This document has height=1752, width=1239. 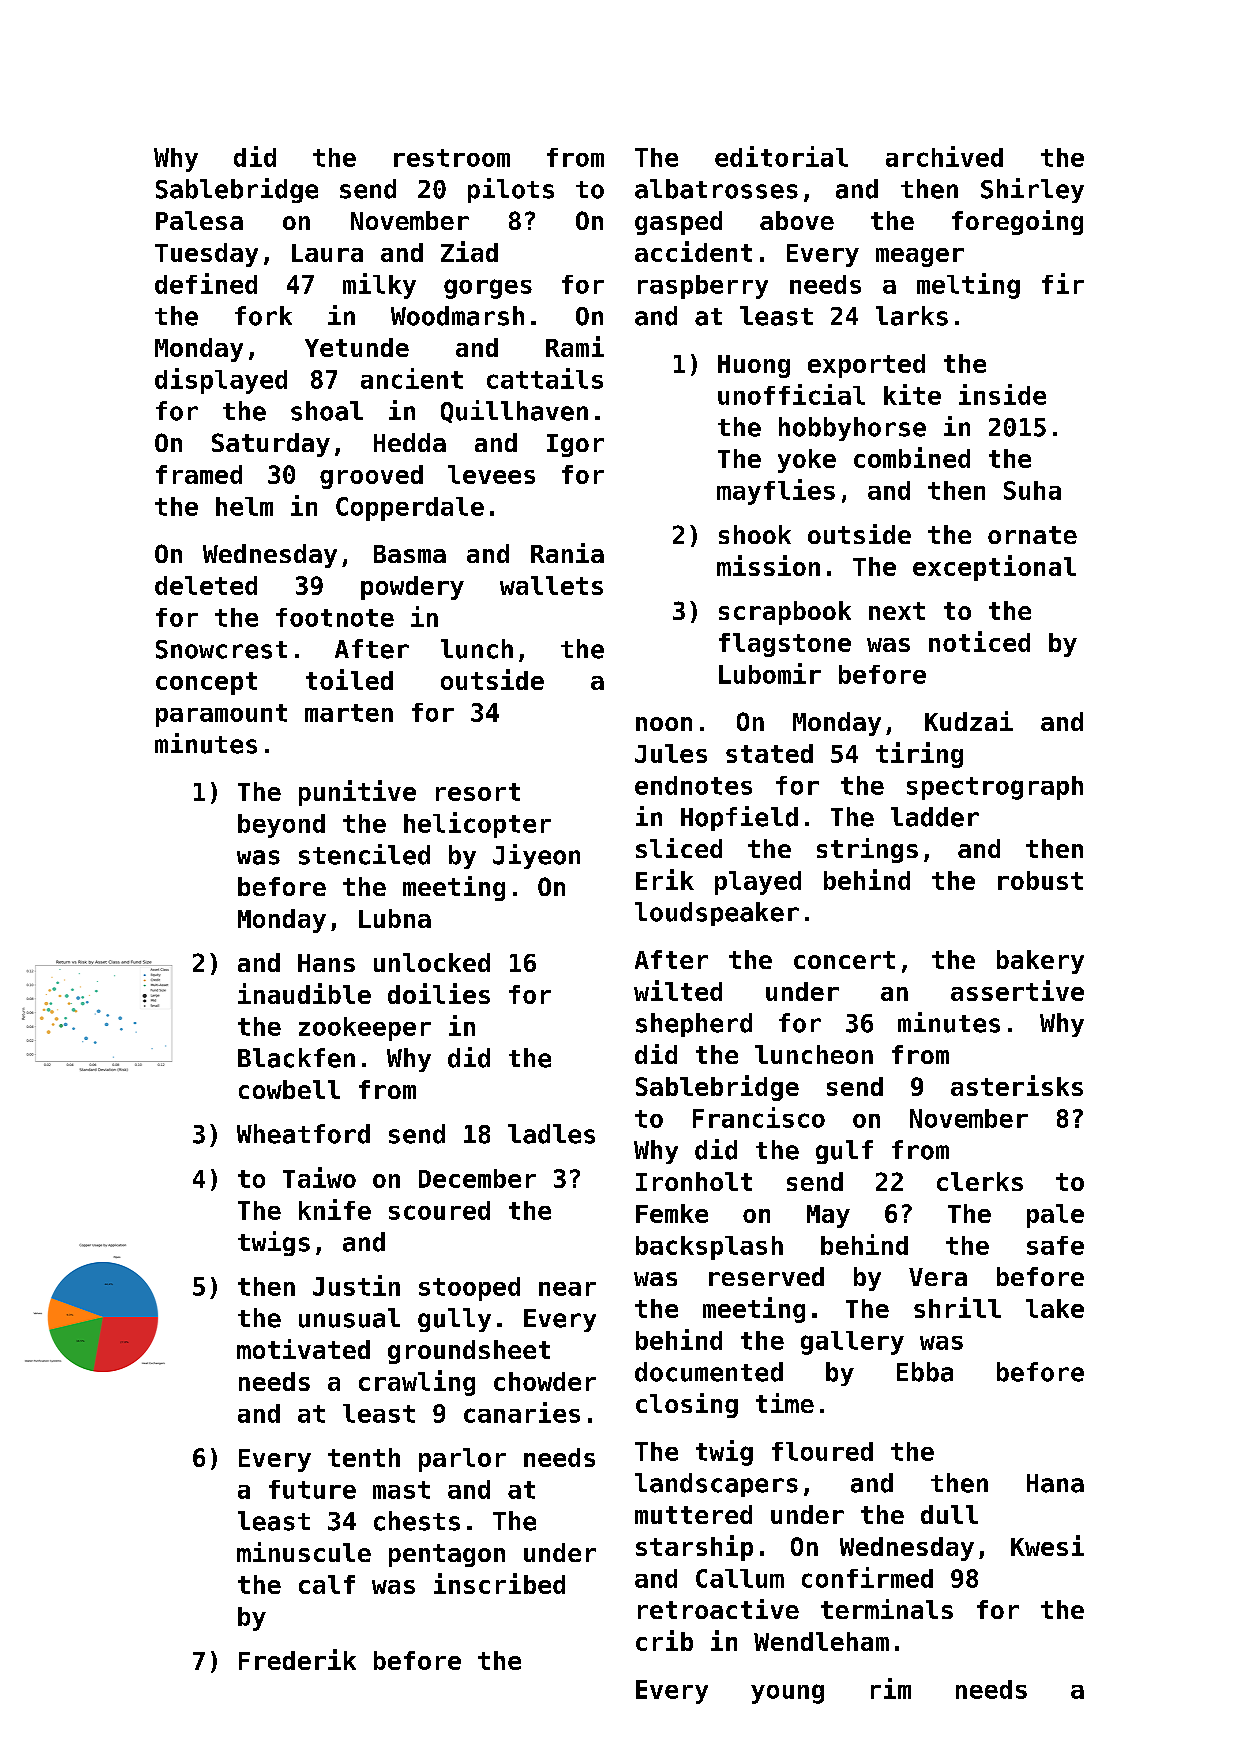 What do you see at coordinates (303, 1349) in the document?
I see `motivated` at bounding box center [303, 1349].
